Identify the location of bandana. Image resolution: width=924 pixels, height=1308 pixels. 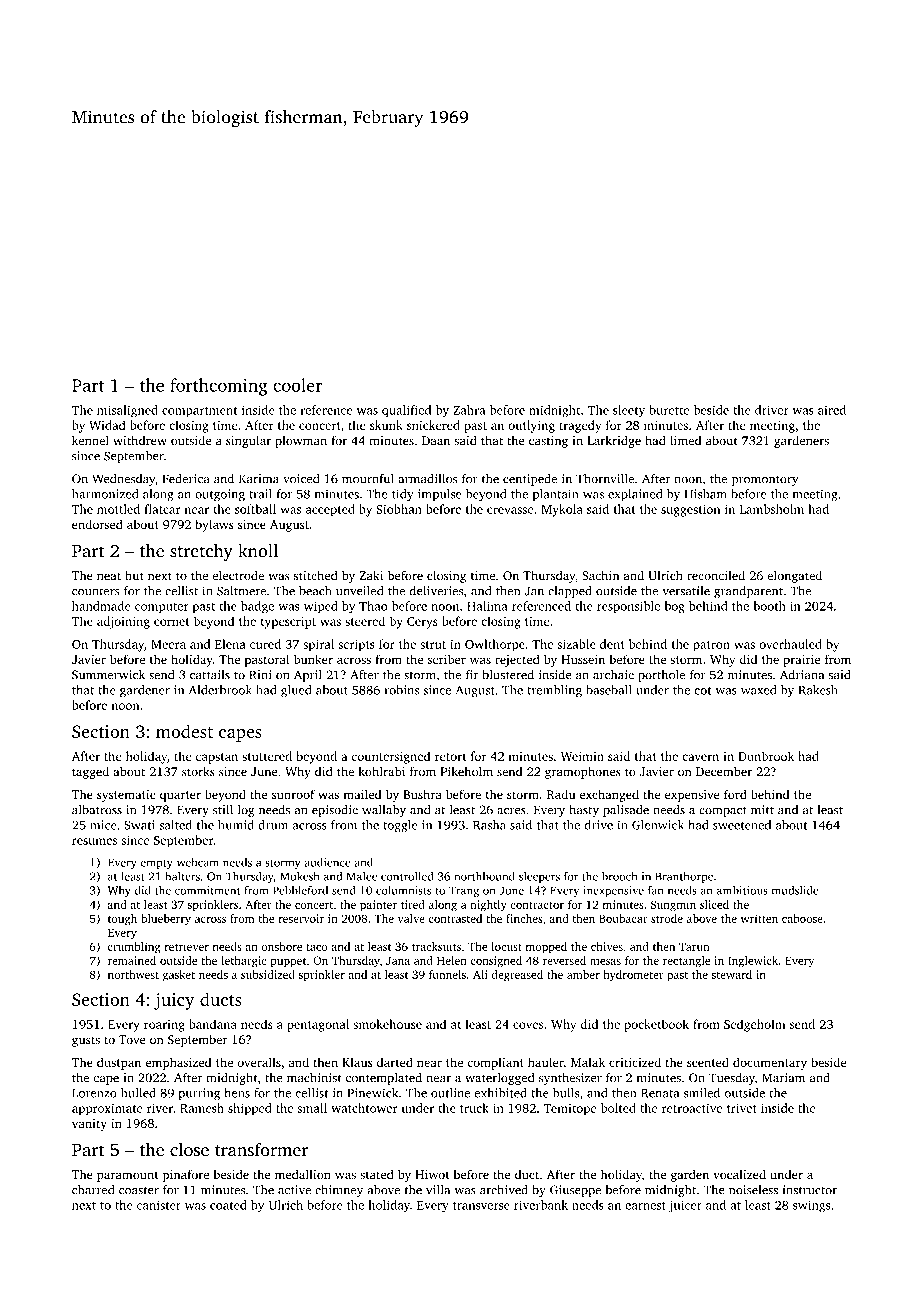
(213, 1024).
